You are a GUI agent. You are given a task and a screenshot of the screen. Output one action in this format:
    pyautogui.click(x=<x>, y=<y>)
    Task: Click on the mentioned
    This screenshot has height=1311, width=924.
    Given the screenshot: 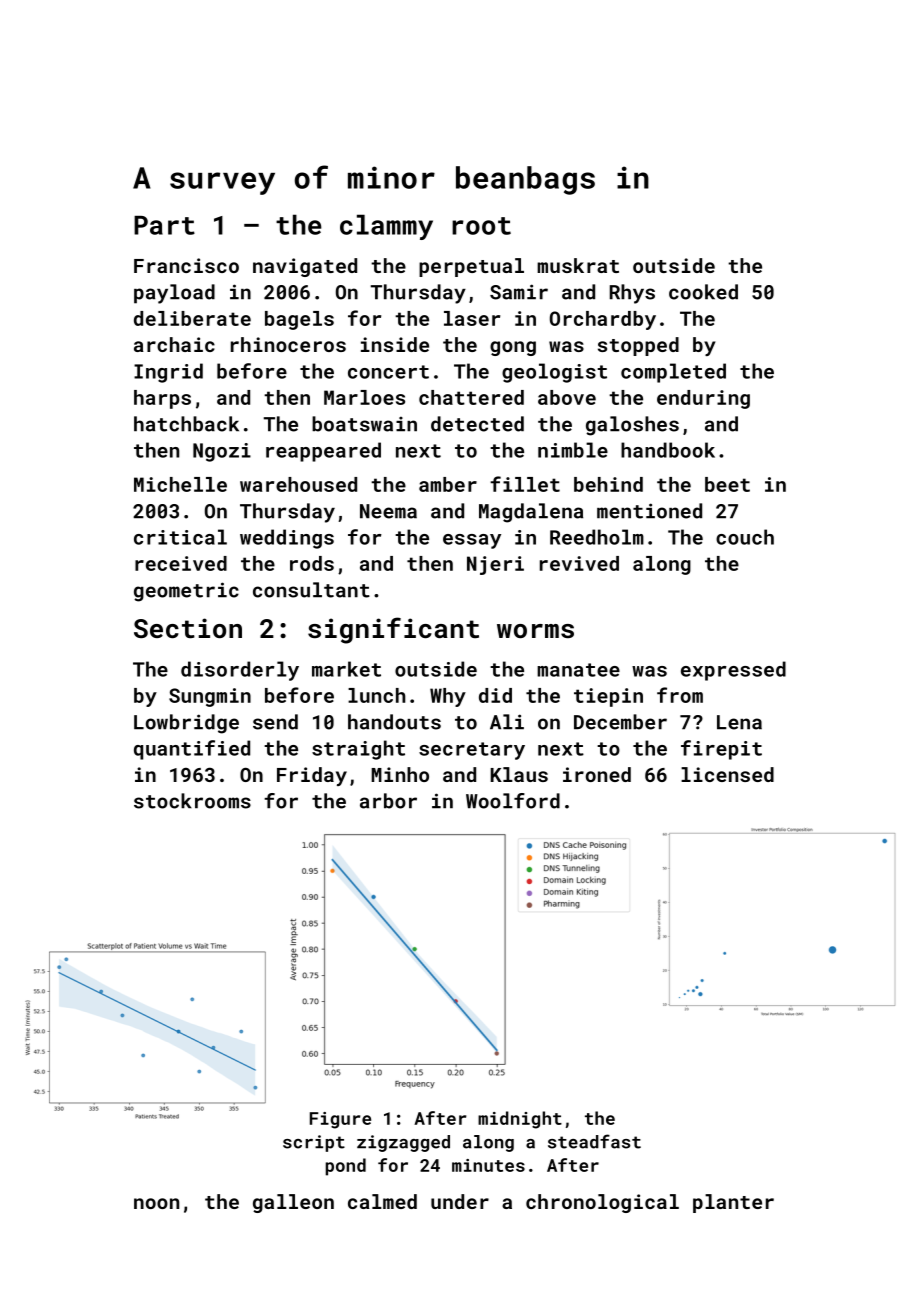 What is the action you would take?
    pyautogui.click(x=649, y=511)
